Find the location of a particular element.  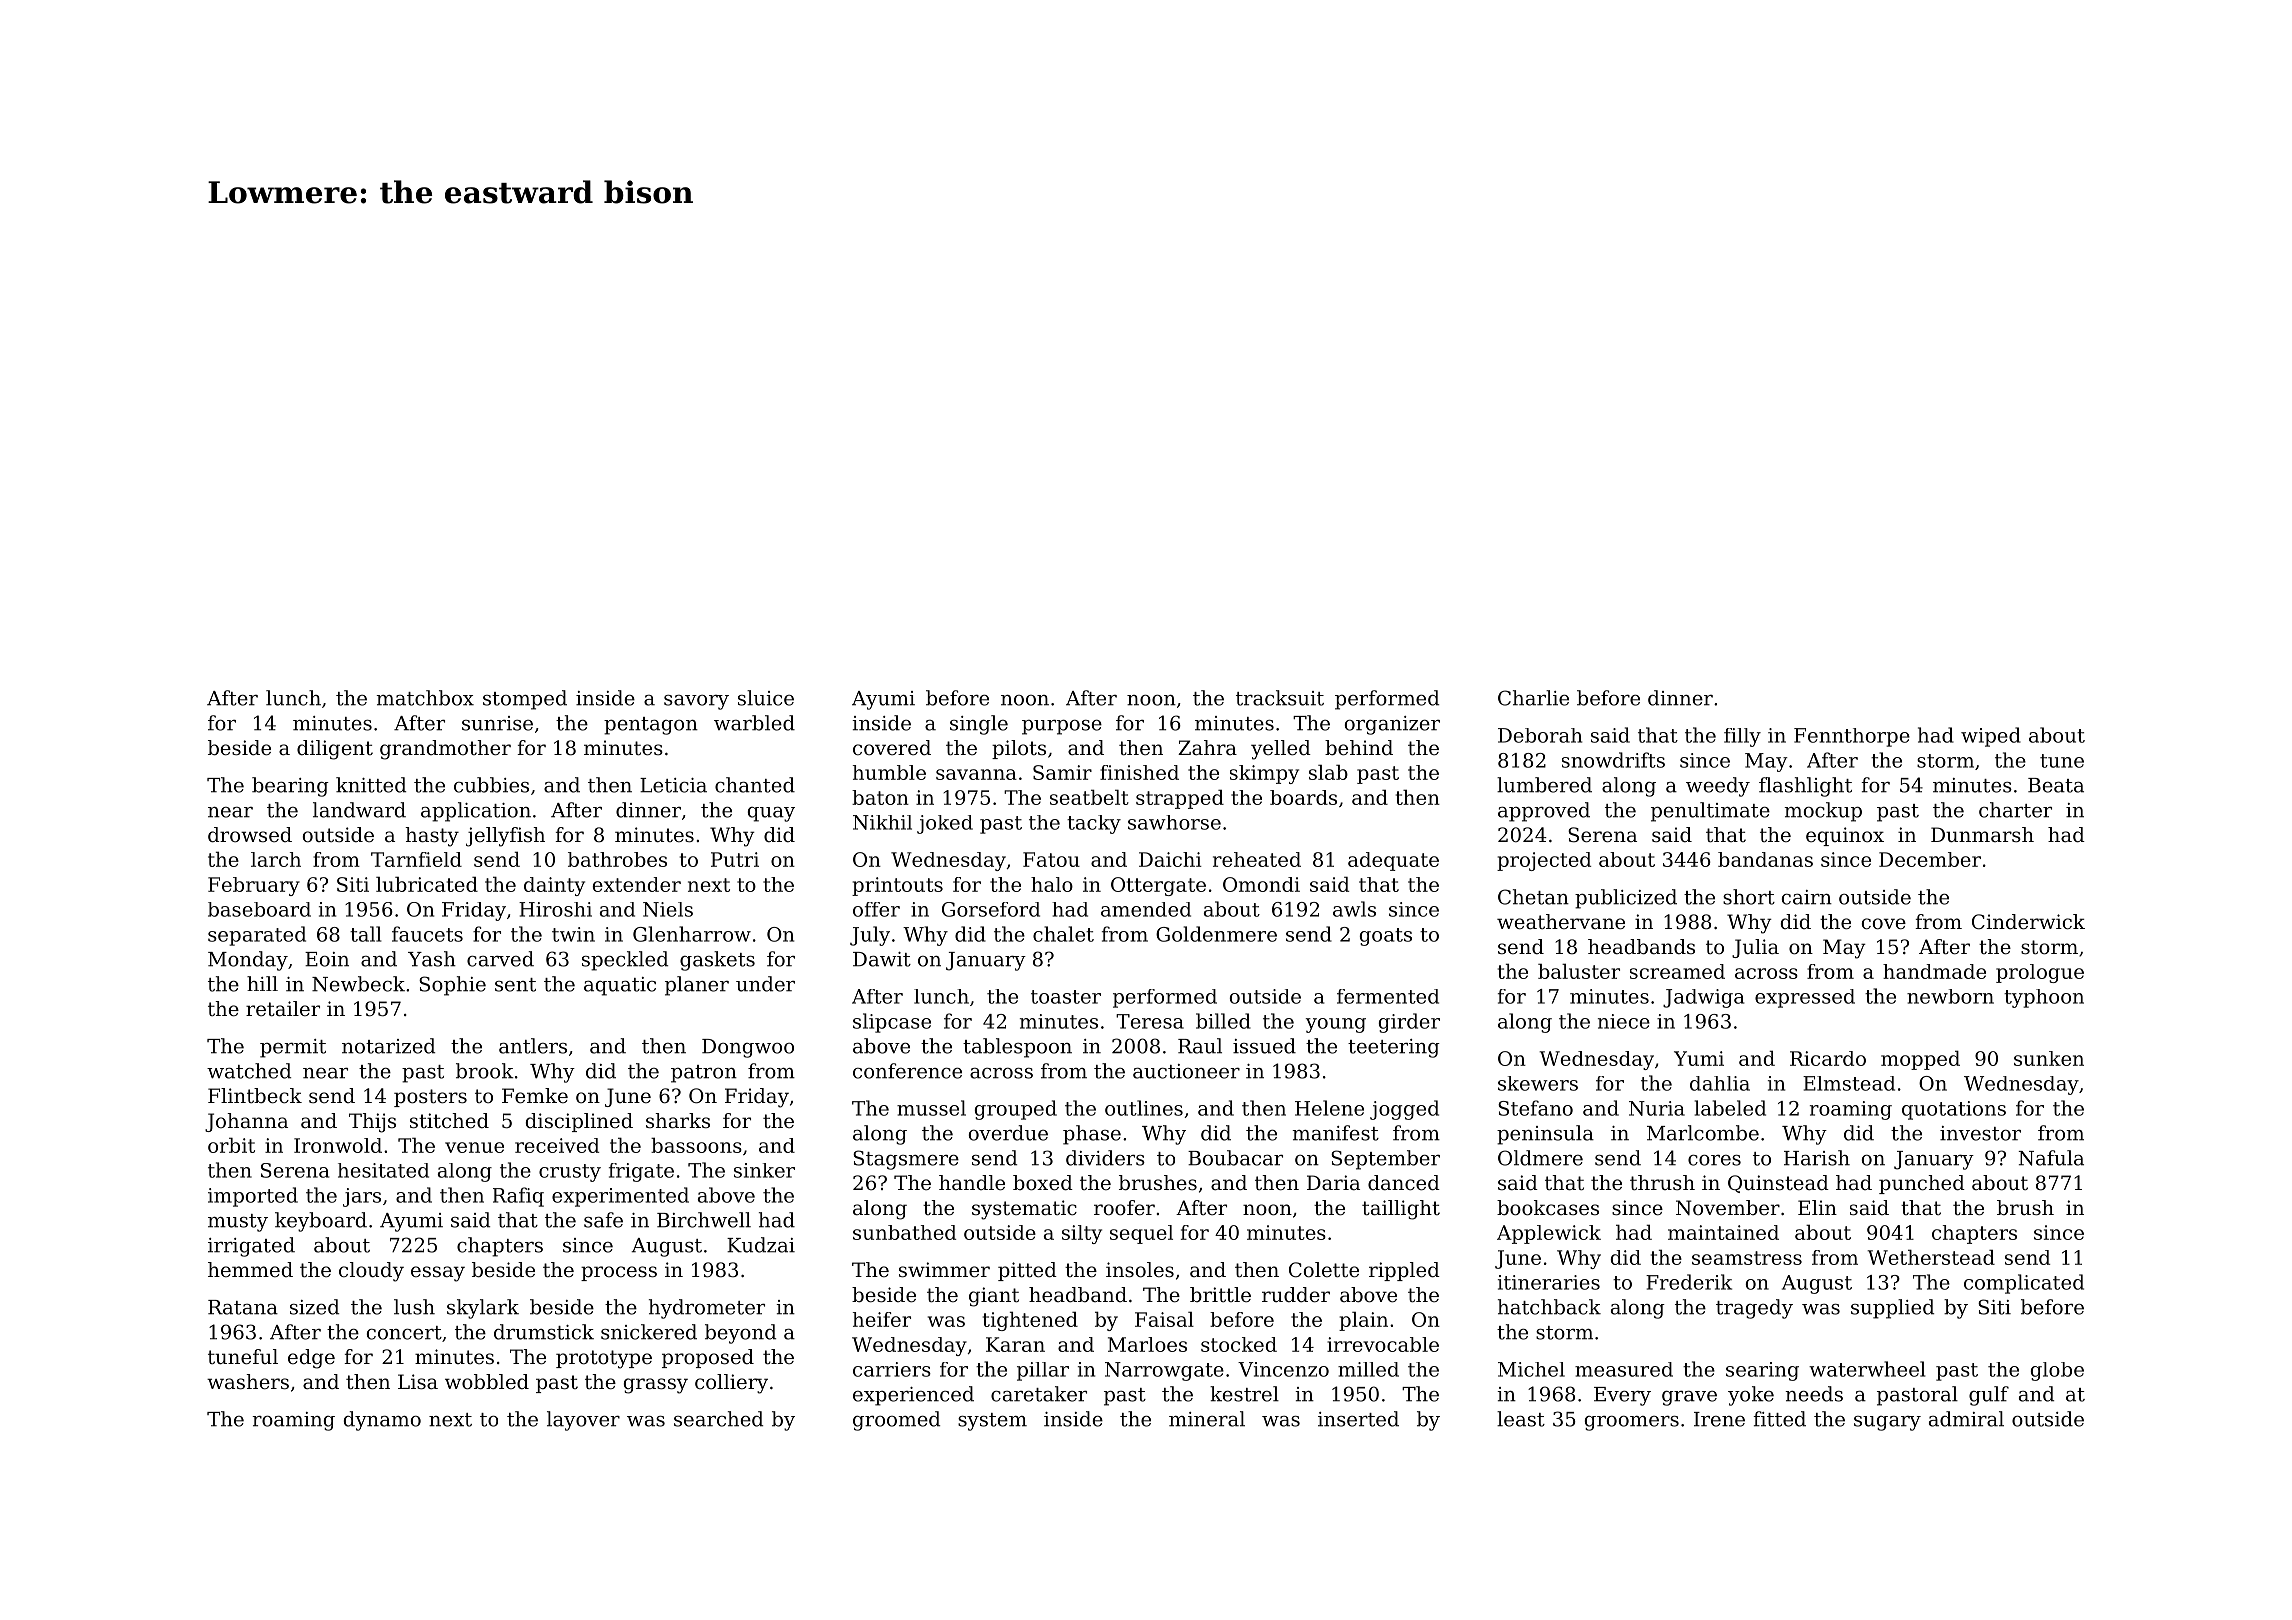

teetering is located at coordinates (1394, 1048).
